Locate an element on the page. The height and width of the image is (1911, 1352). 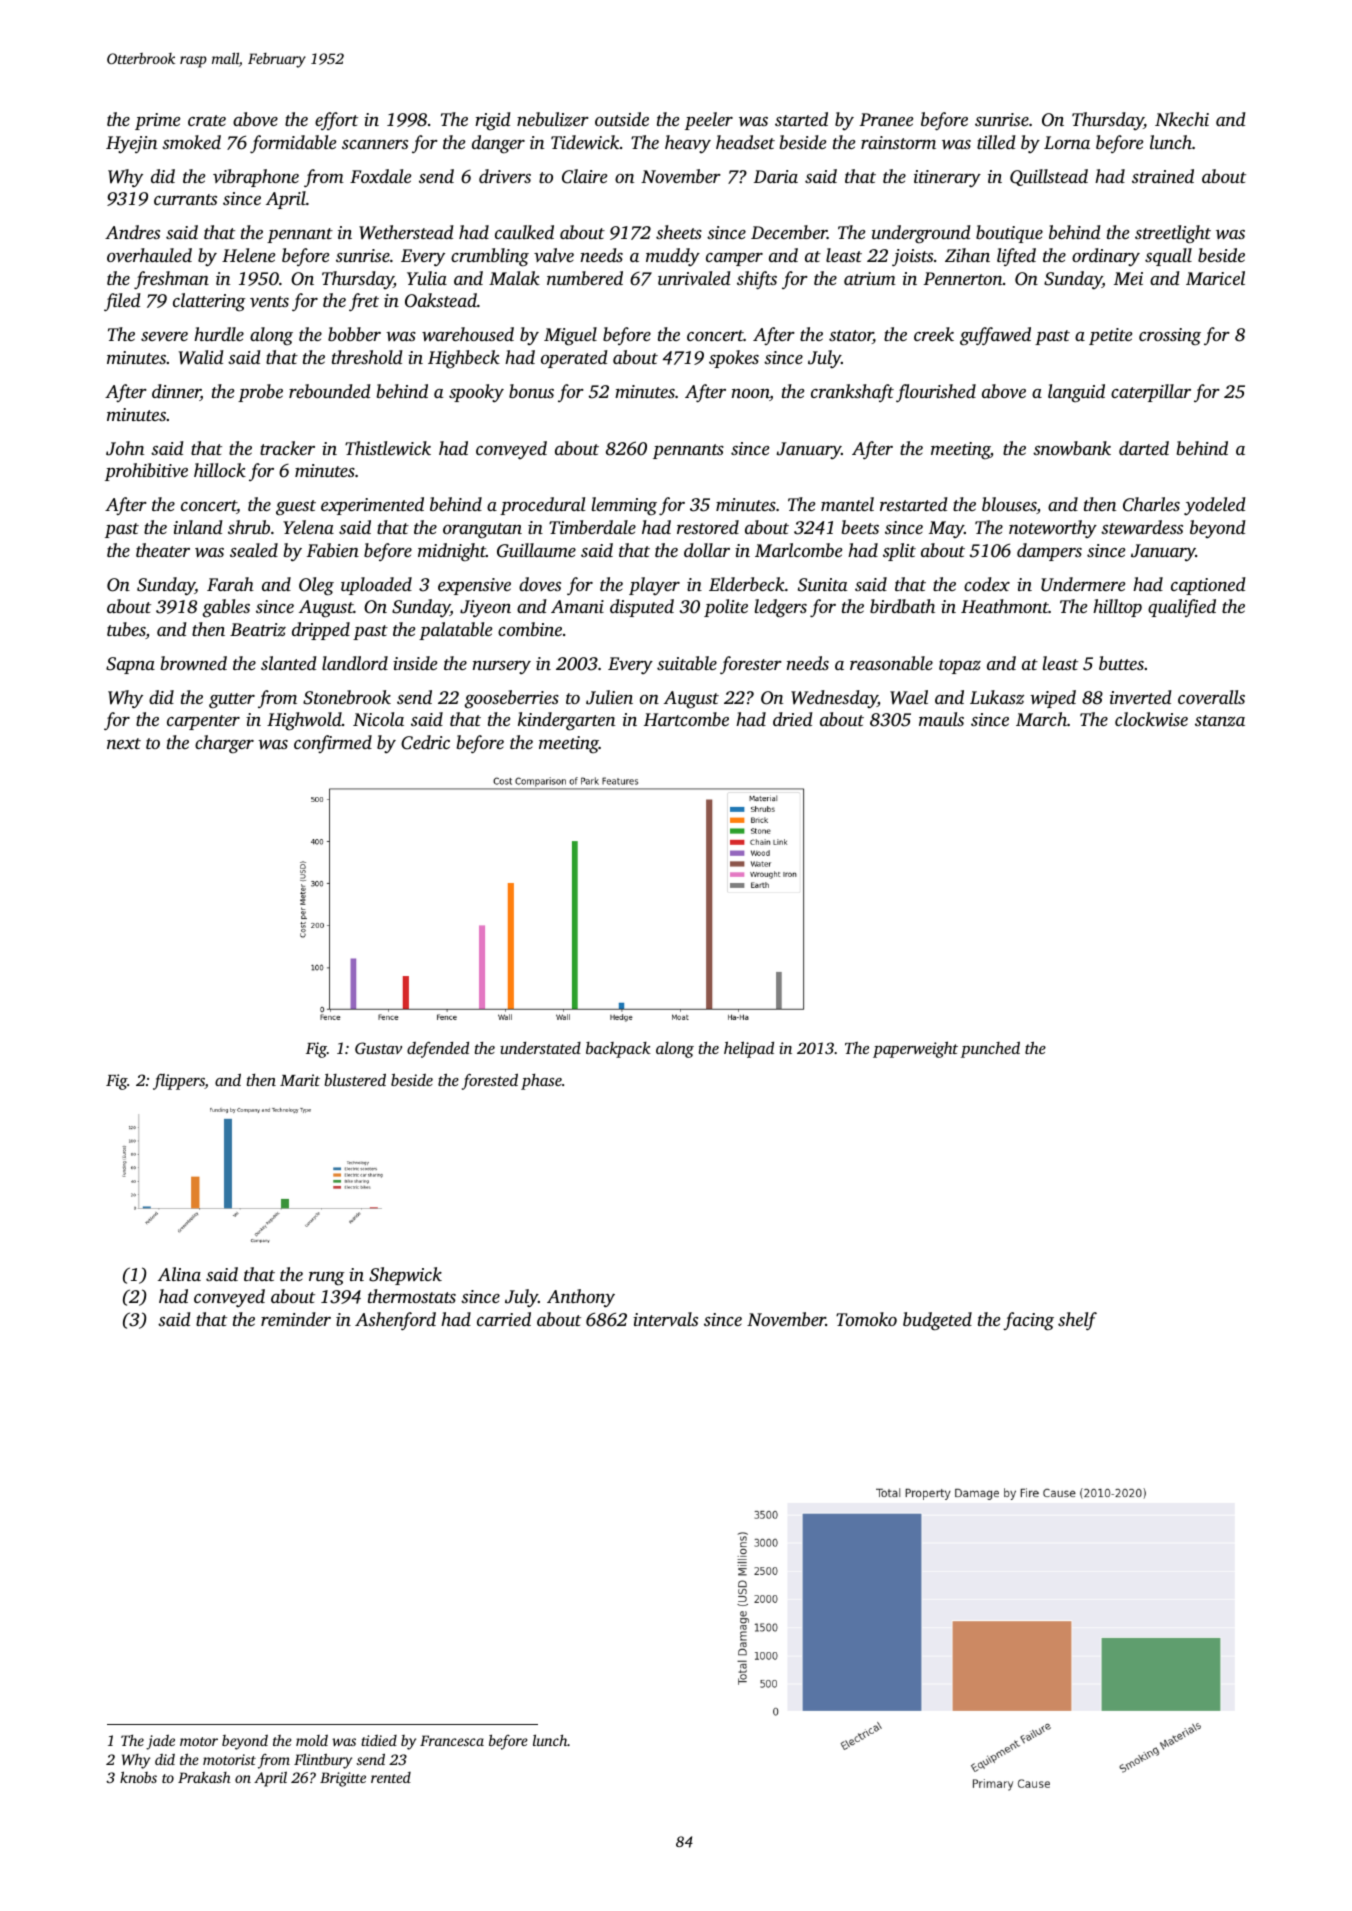
punched is located at coordinates (990, 1049).
